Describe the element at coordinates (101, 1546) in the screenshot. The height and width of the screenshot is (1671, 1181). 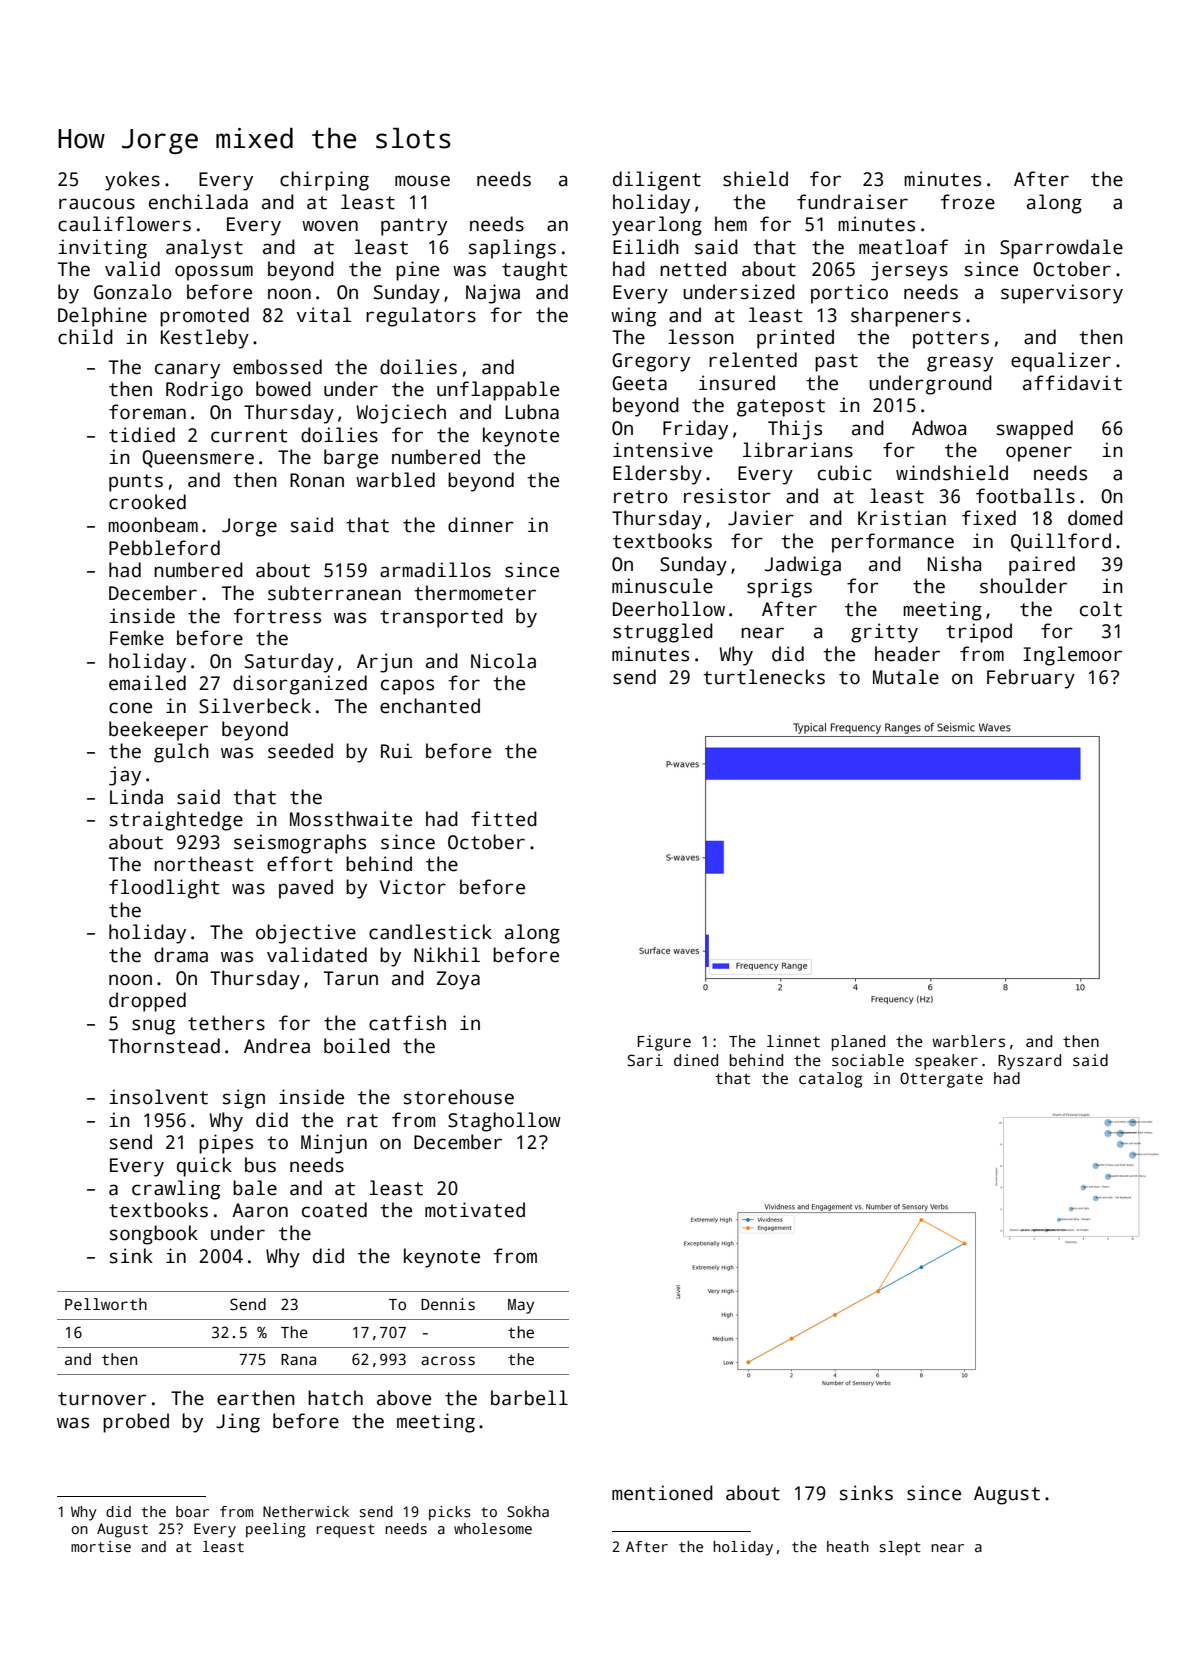
I see `mortise` at that location.
